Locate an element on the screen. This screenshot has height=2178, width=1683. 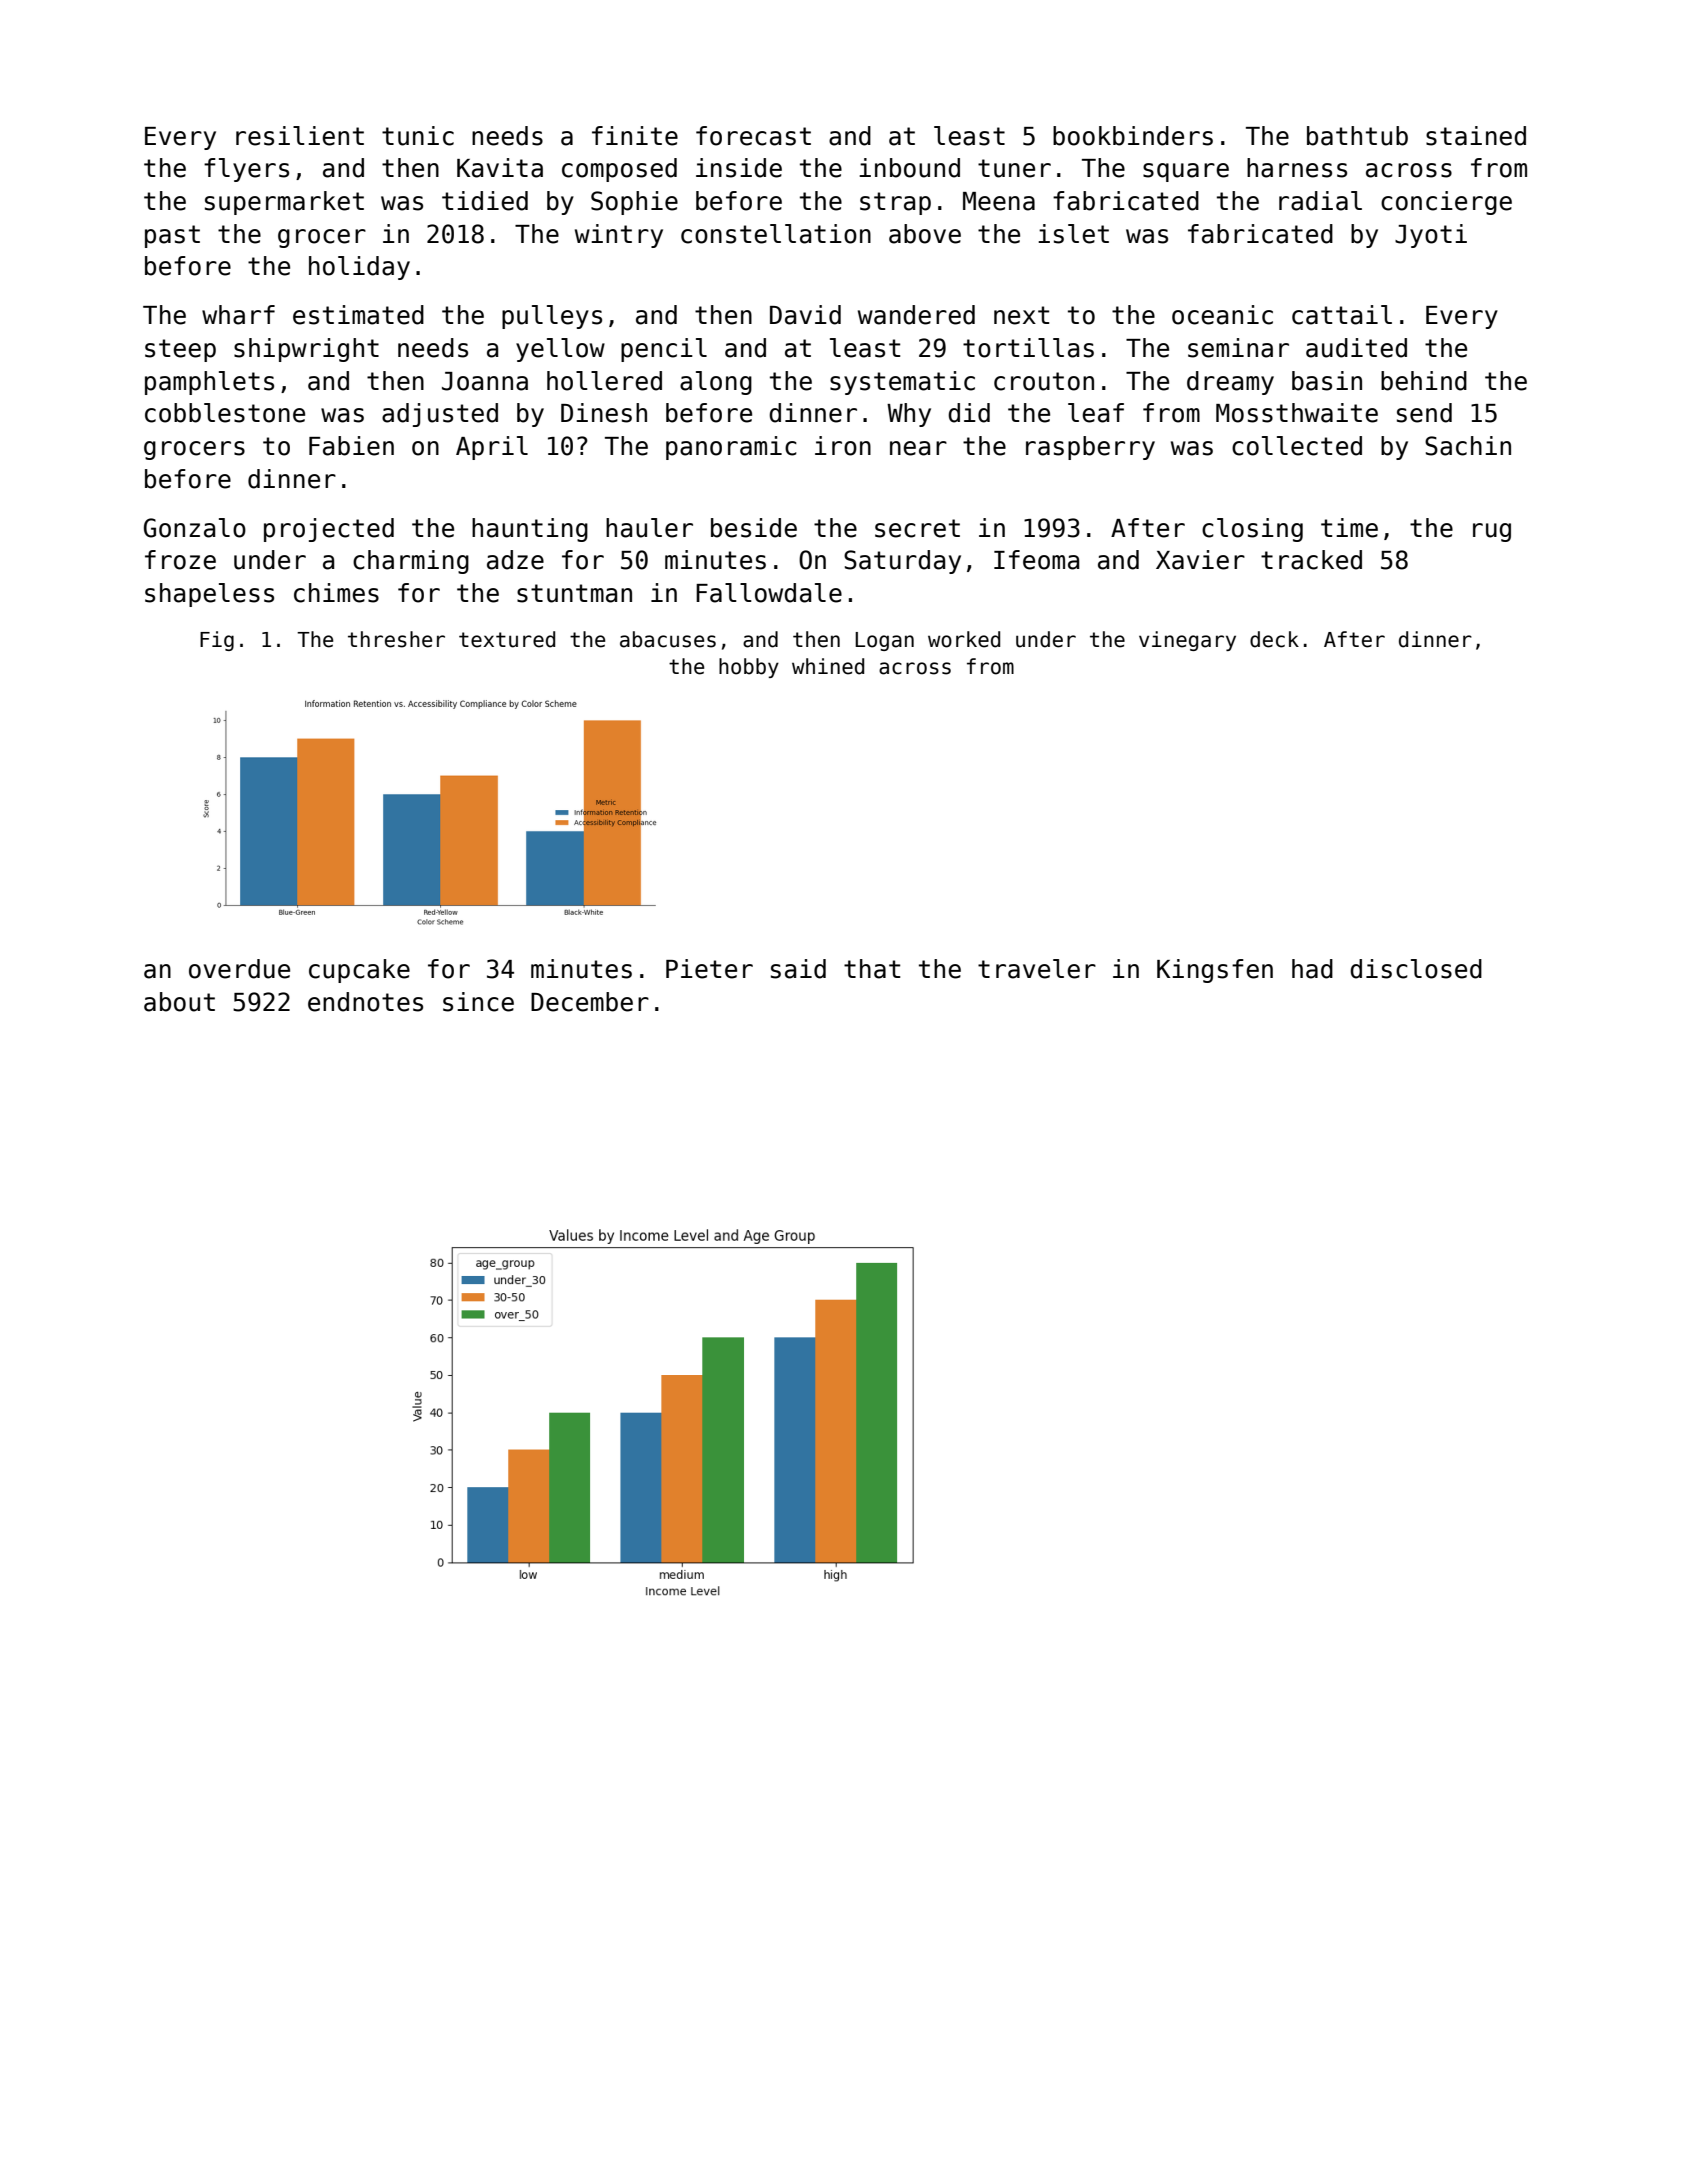
about is located at coordinates (179, 1002).
